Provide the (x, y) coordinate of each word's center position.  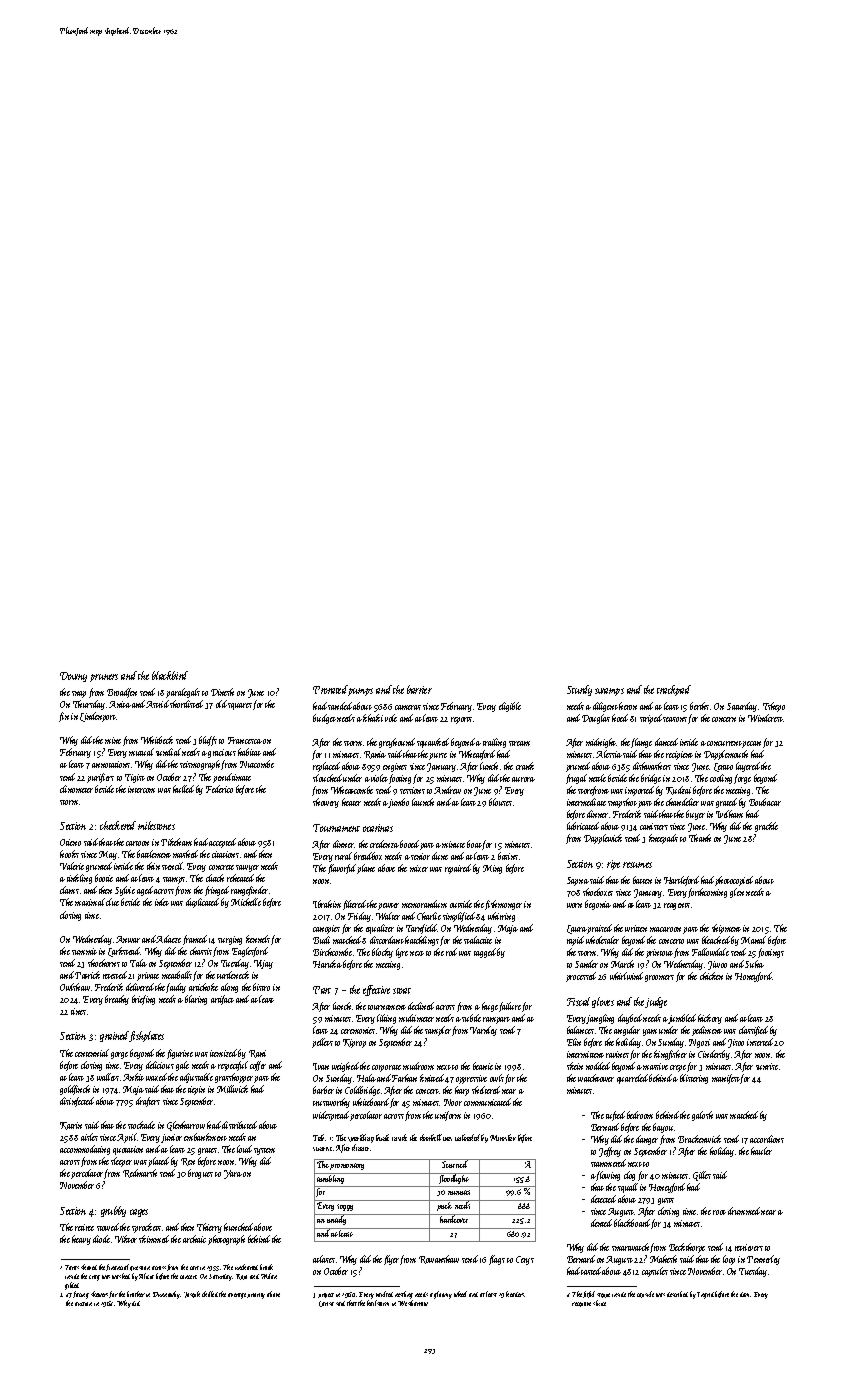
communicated (487, 1102)
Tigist (135, 778)
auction (83, 1304)
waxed (156, 1077)
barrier (419, 689)
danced (666, 742)
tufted (615, 1116)
